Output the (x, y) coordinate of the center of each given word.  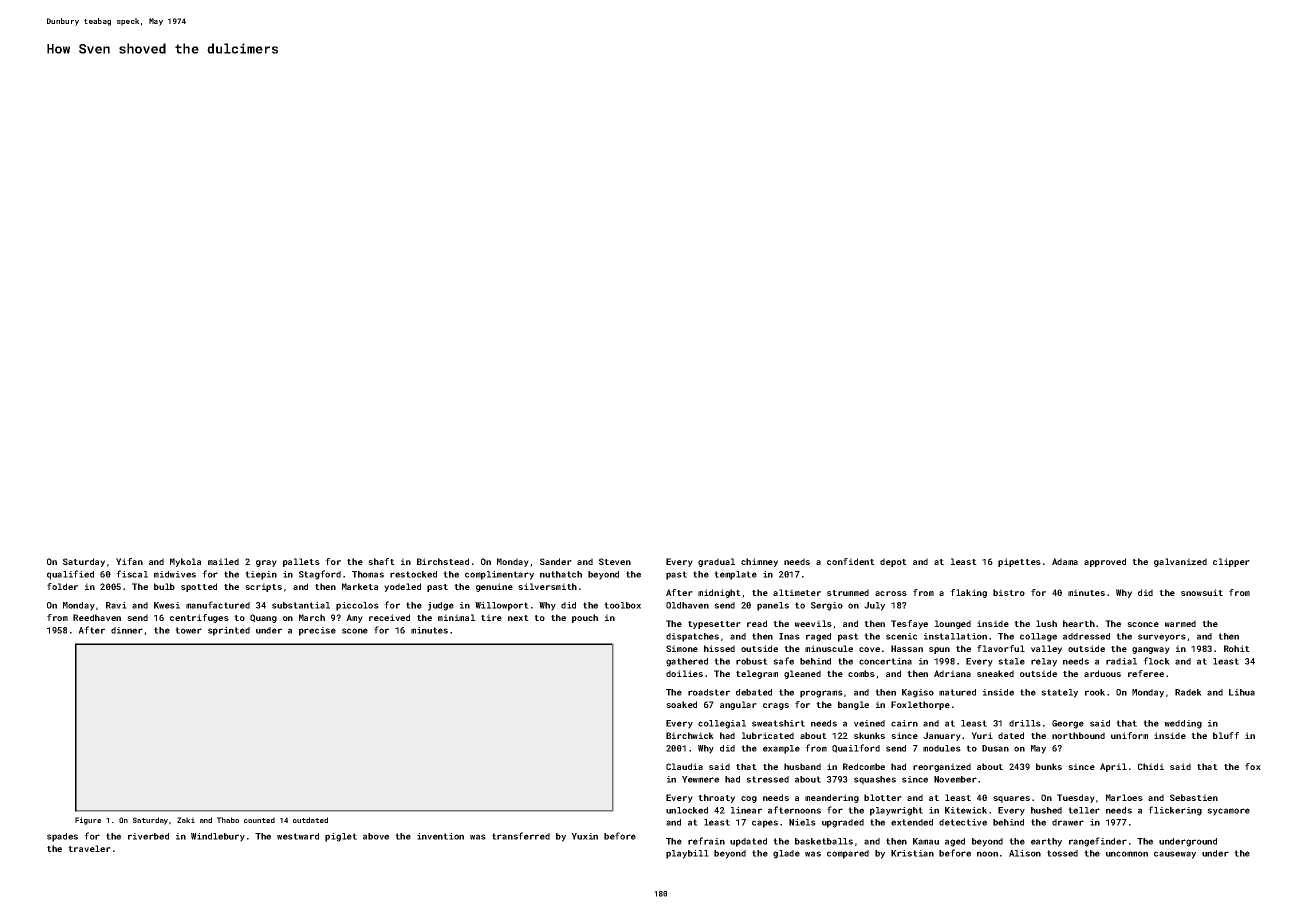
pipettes (1019, 562)
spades (62, 837)
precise (317, 631)
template (735, 575)
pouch (585, 618)
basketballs (824, 841)
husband (802, 766)
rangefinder (1098, 842)
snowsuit (1202, 592)
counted (259, 820)
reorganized (942, 767)
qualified (70, 575)
